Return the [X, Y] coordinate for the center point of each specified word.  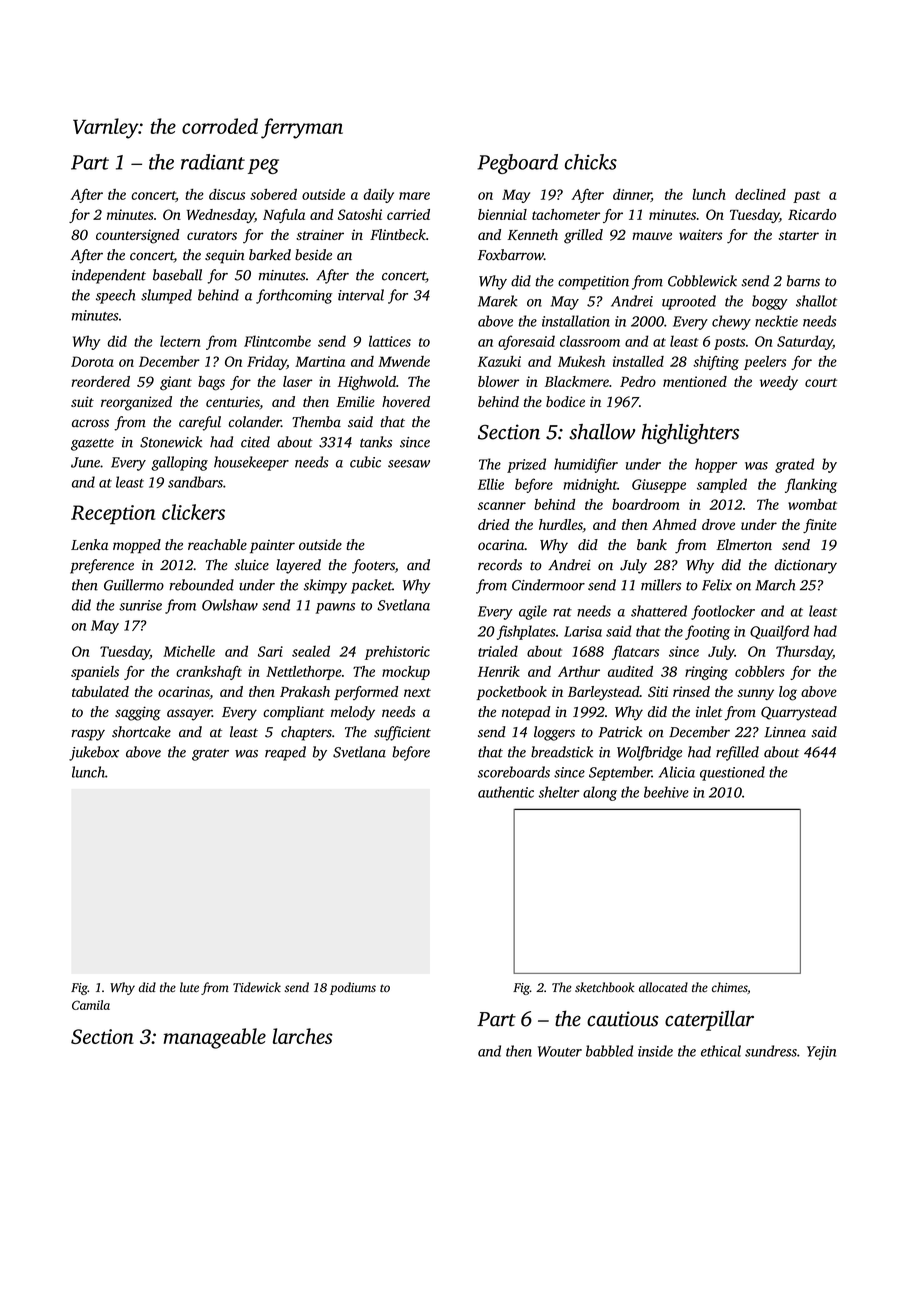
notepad [526, 713]
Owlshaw [230, 605]
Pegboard [517, 164]
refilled [737, 753]
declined [760, 194]
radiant [213, 162]
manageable [215, 1038]
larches [303, 1036]
